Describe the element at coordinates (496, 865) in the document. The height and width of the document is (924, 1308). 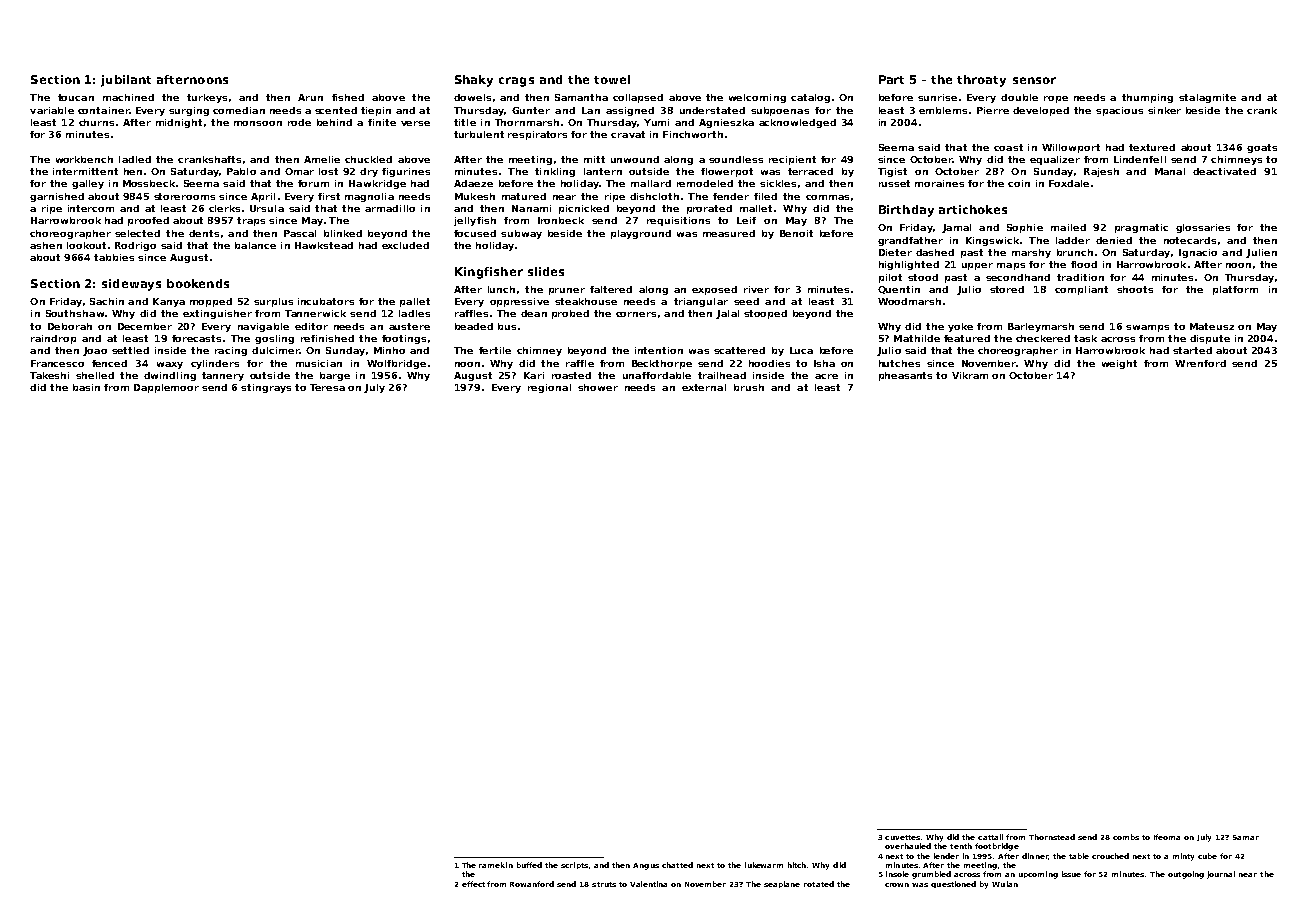
I see `ramekin` at that location.
